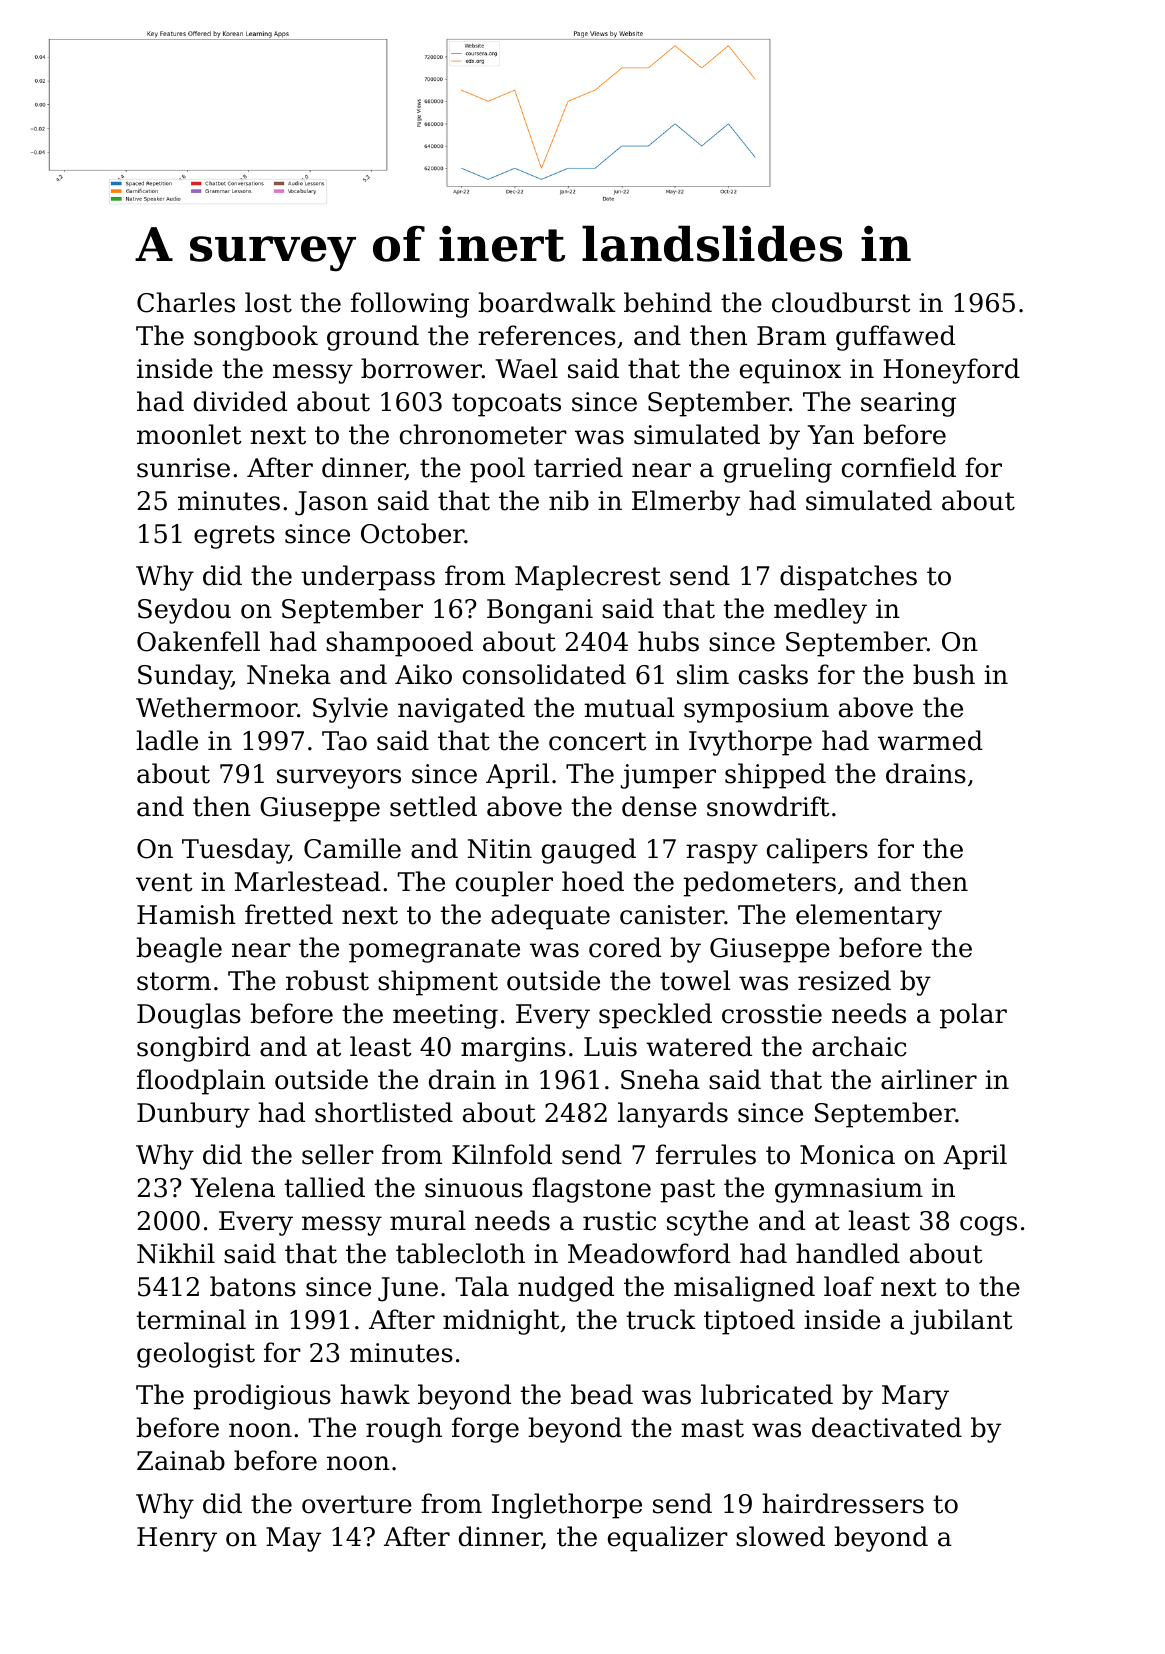 This image has height=1654, width=1165. I want to click on cloudburst, so click(841, 302).
